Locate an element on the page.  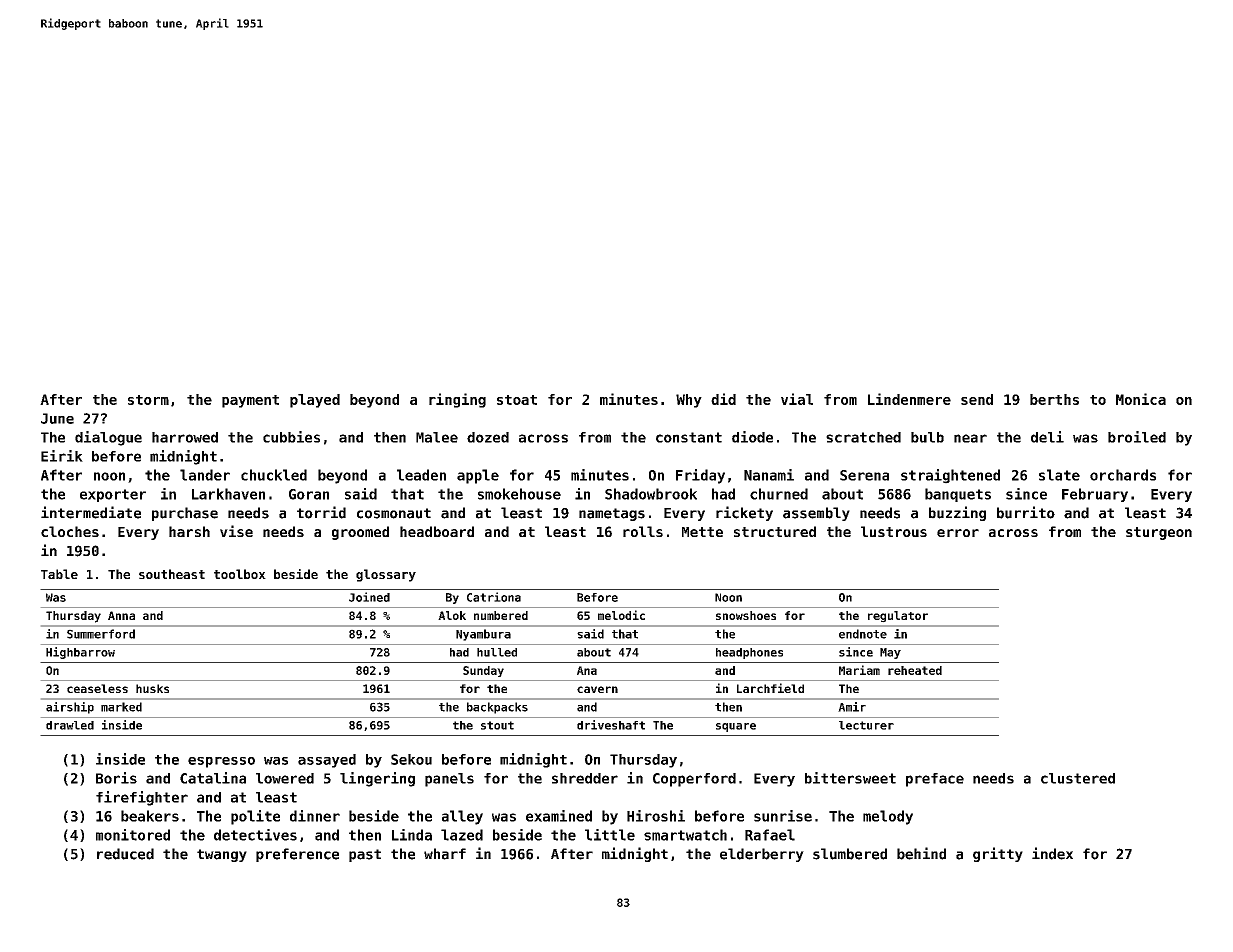
ringing is located at coordinates (457, 400).
